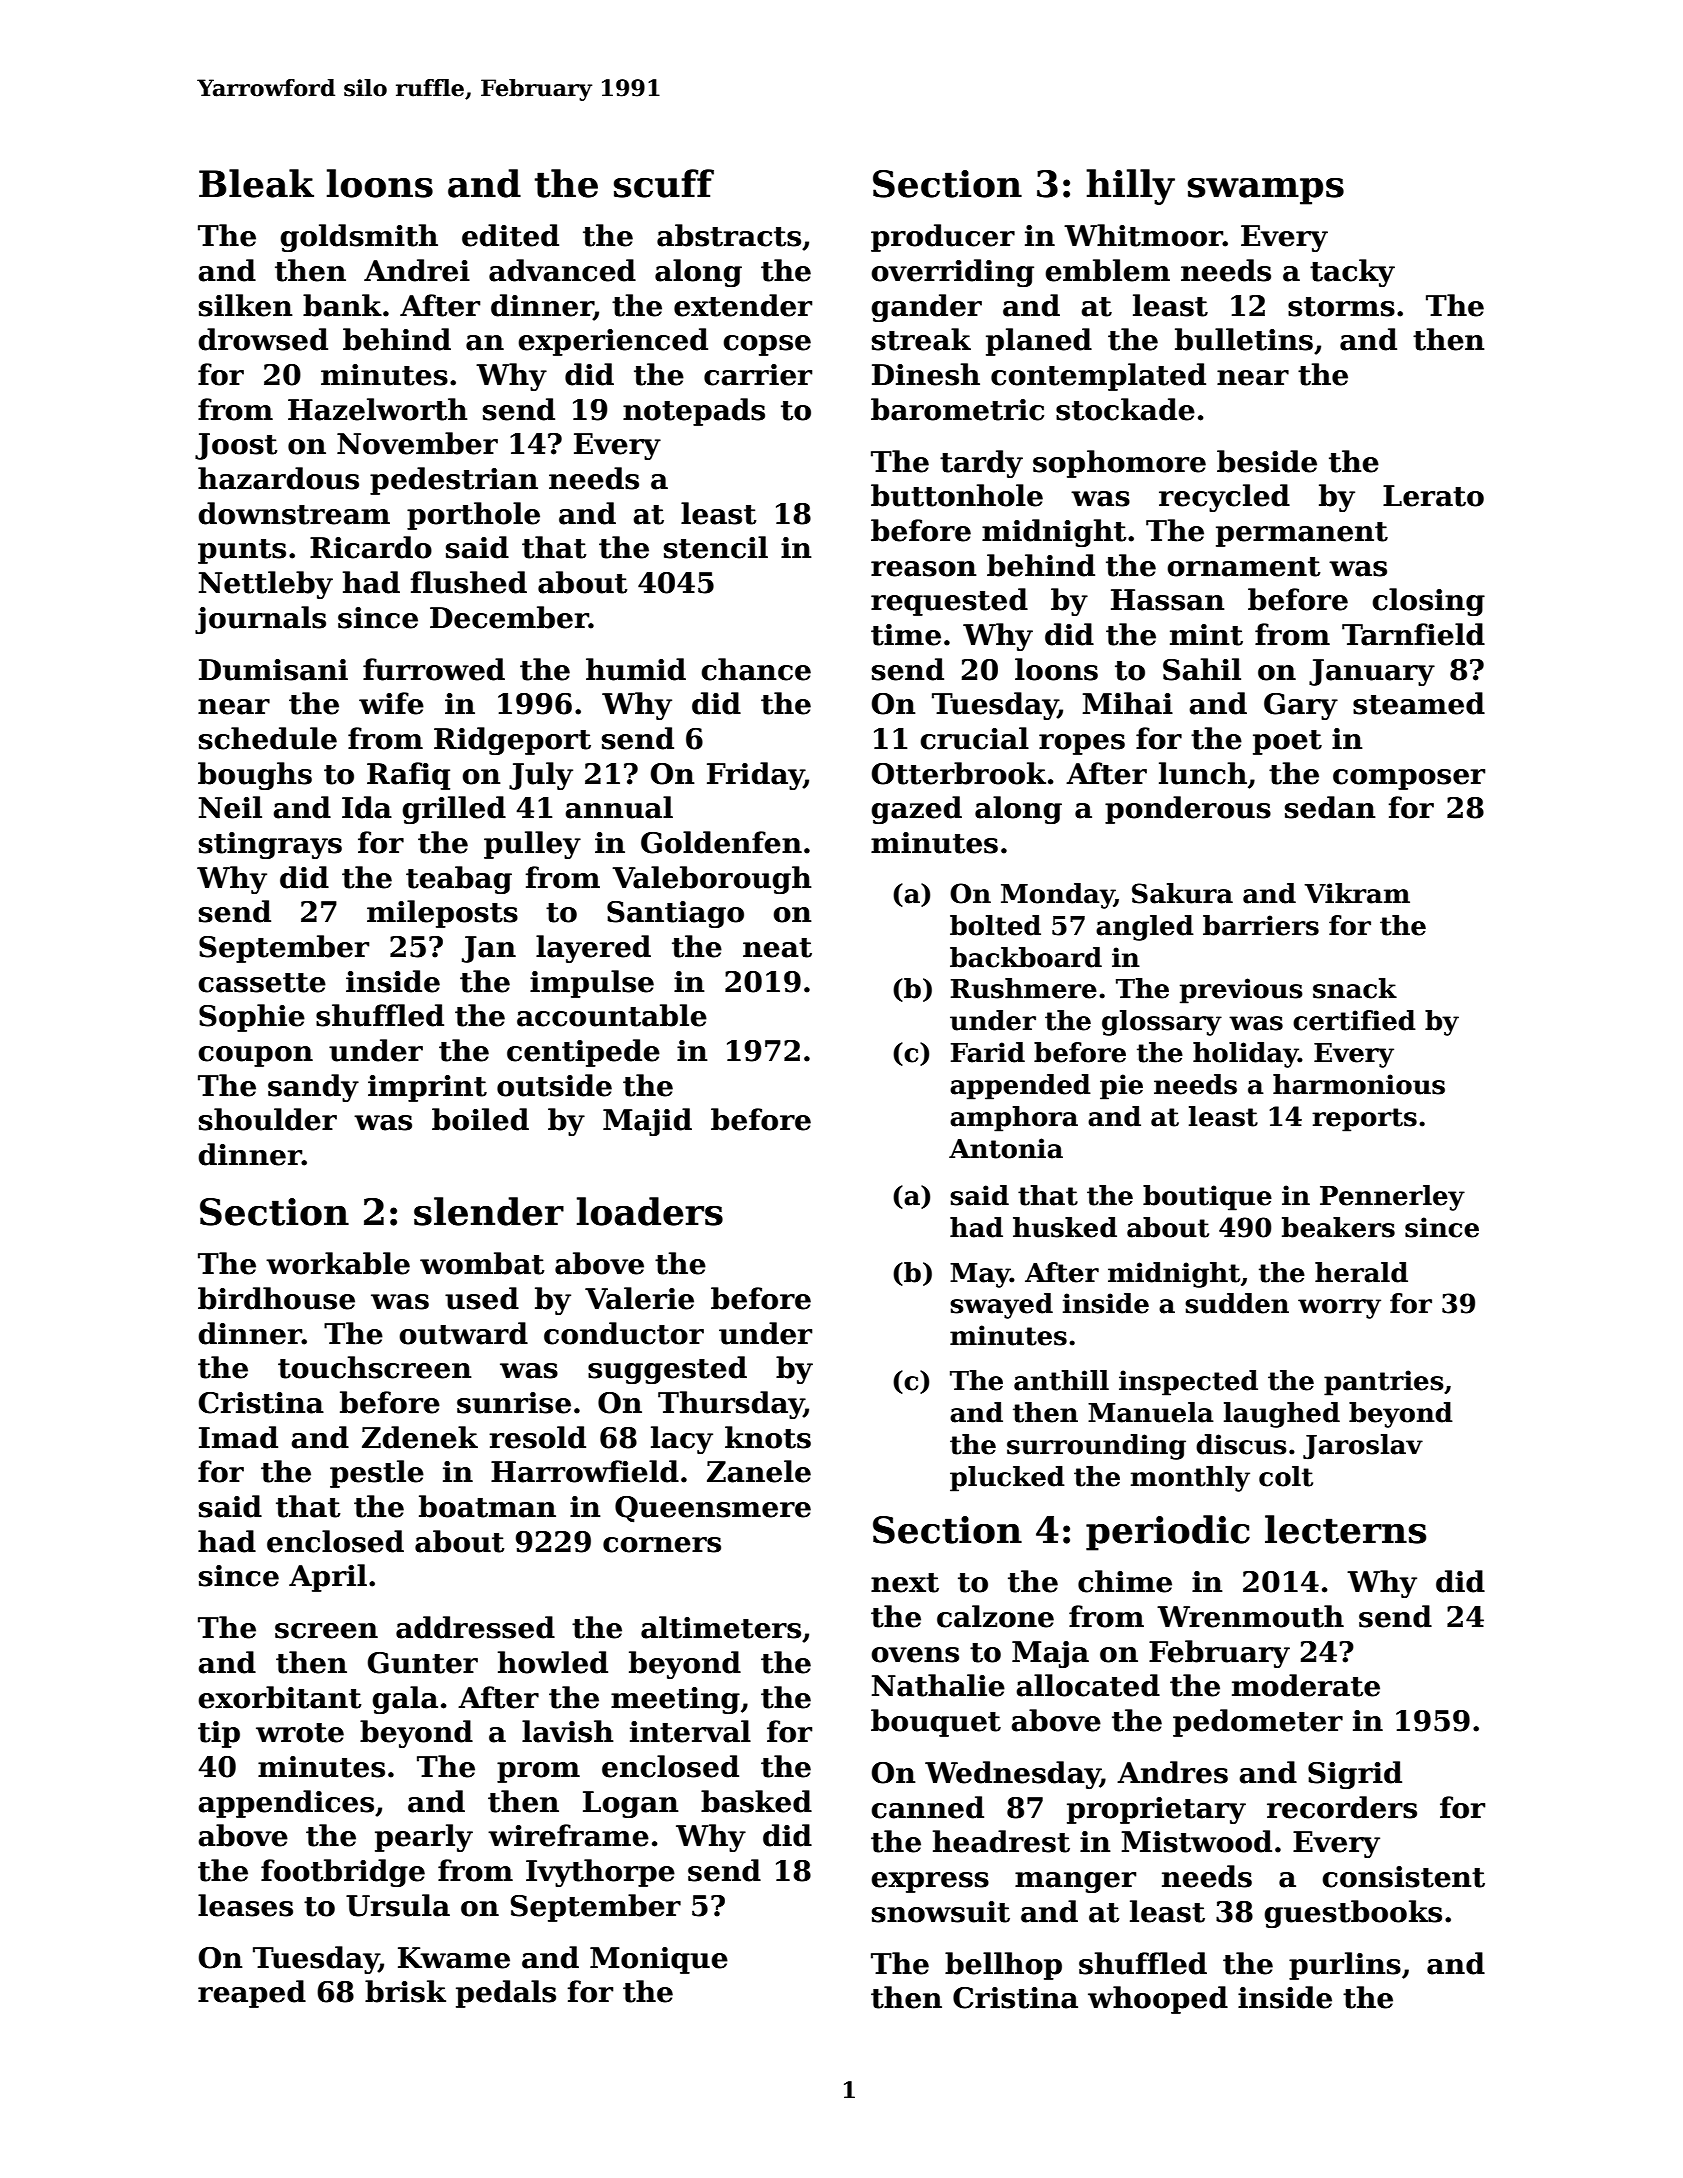 This page has width=1683, height=2178. I want to click on pedals, so click(506, 1994).
